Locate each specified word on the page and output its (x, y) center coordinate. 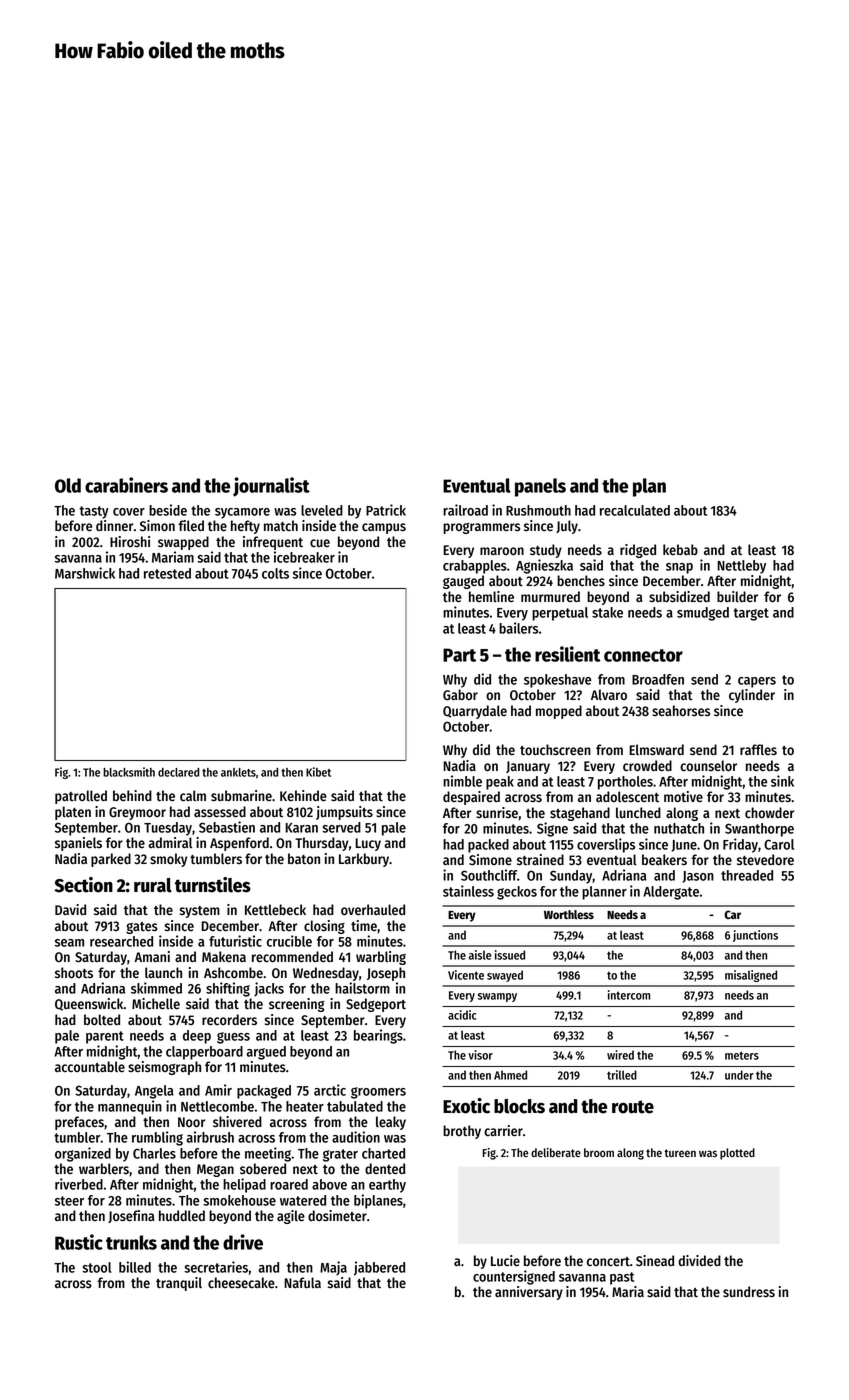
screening (297, 1005)
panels (540, 487)
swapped (183, 543)
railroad (465, 510)
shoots (74, 973)
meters (742, 1055)
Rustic (79, 1242)
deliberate (556, 1152)
